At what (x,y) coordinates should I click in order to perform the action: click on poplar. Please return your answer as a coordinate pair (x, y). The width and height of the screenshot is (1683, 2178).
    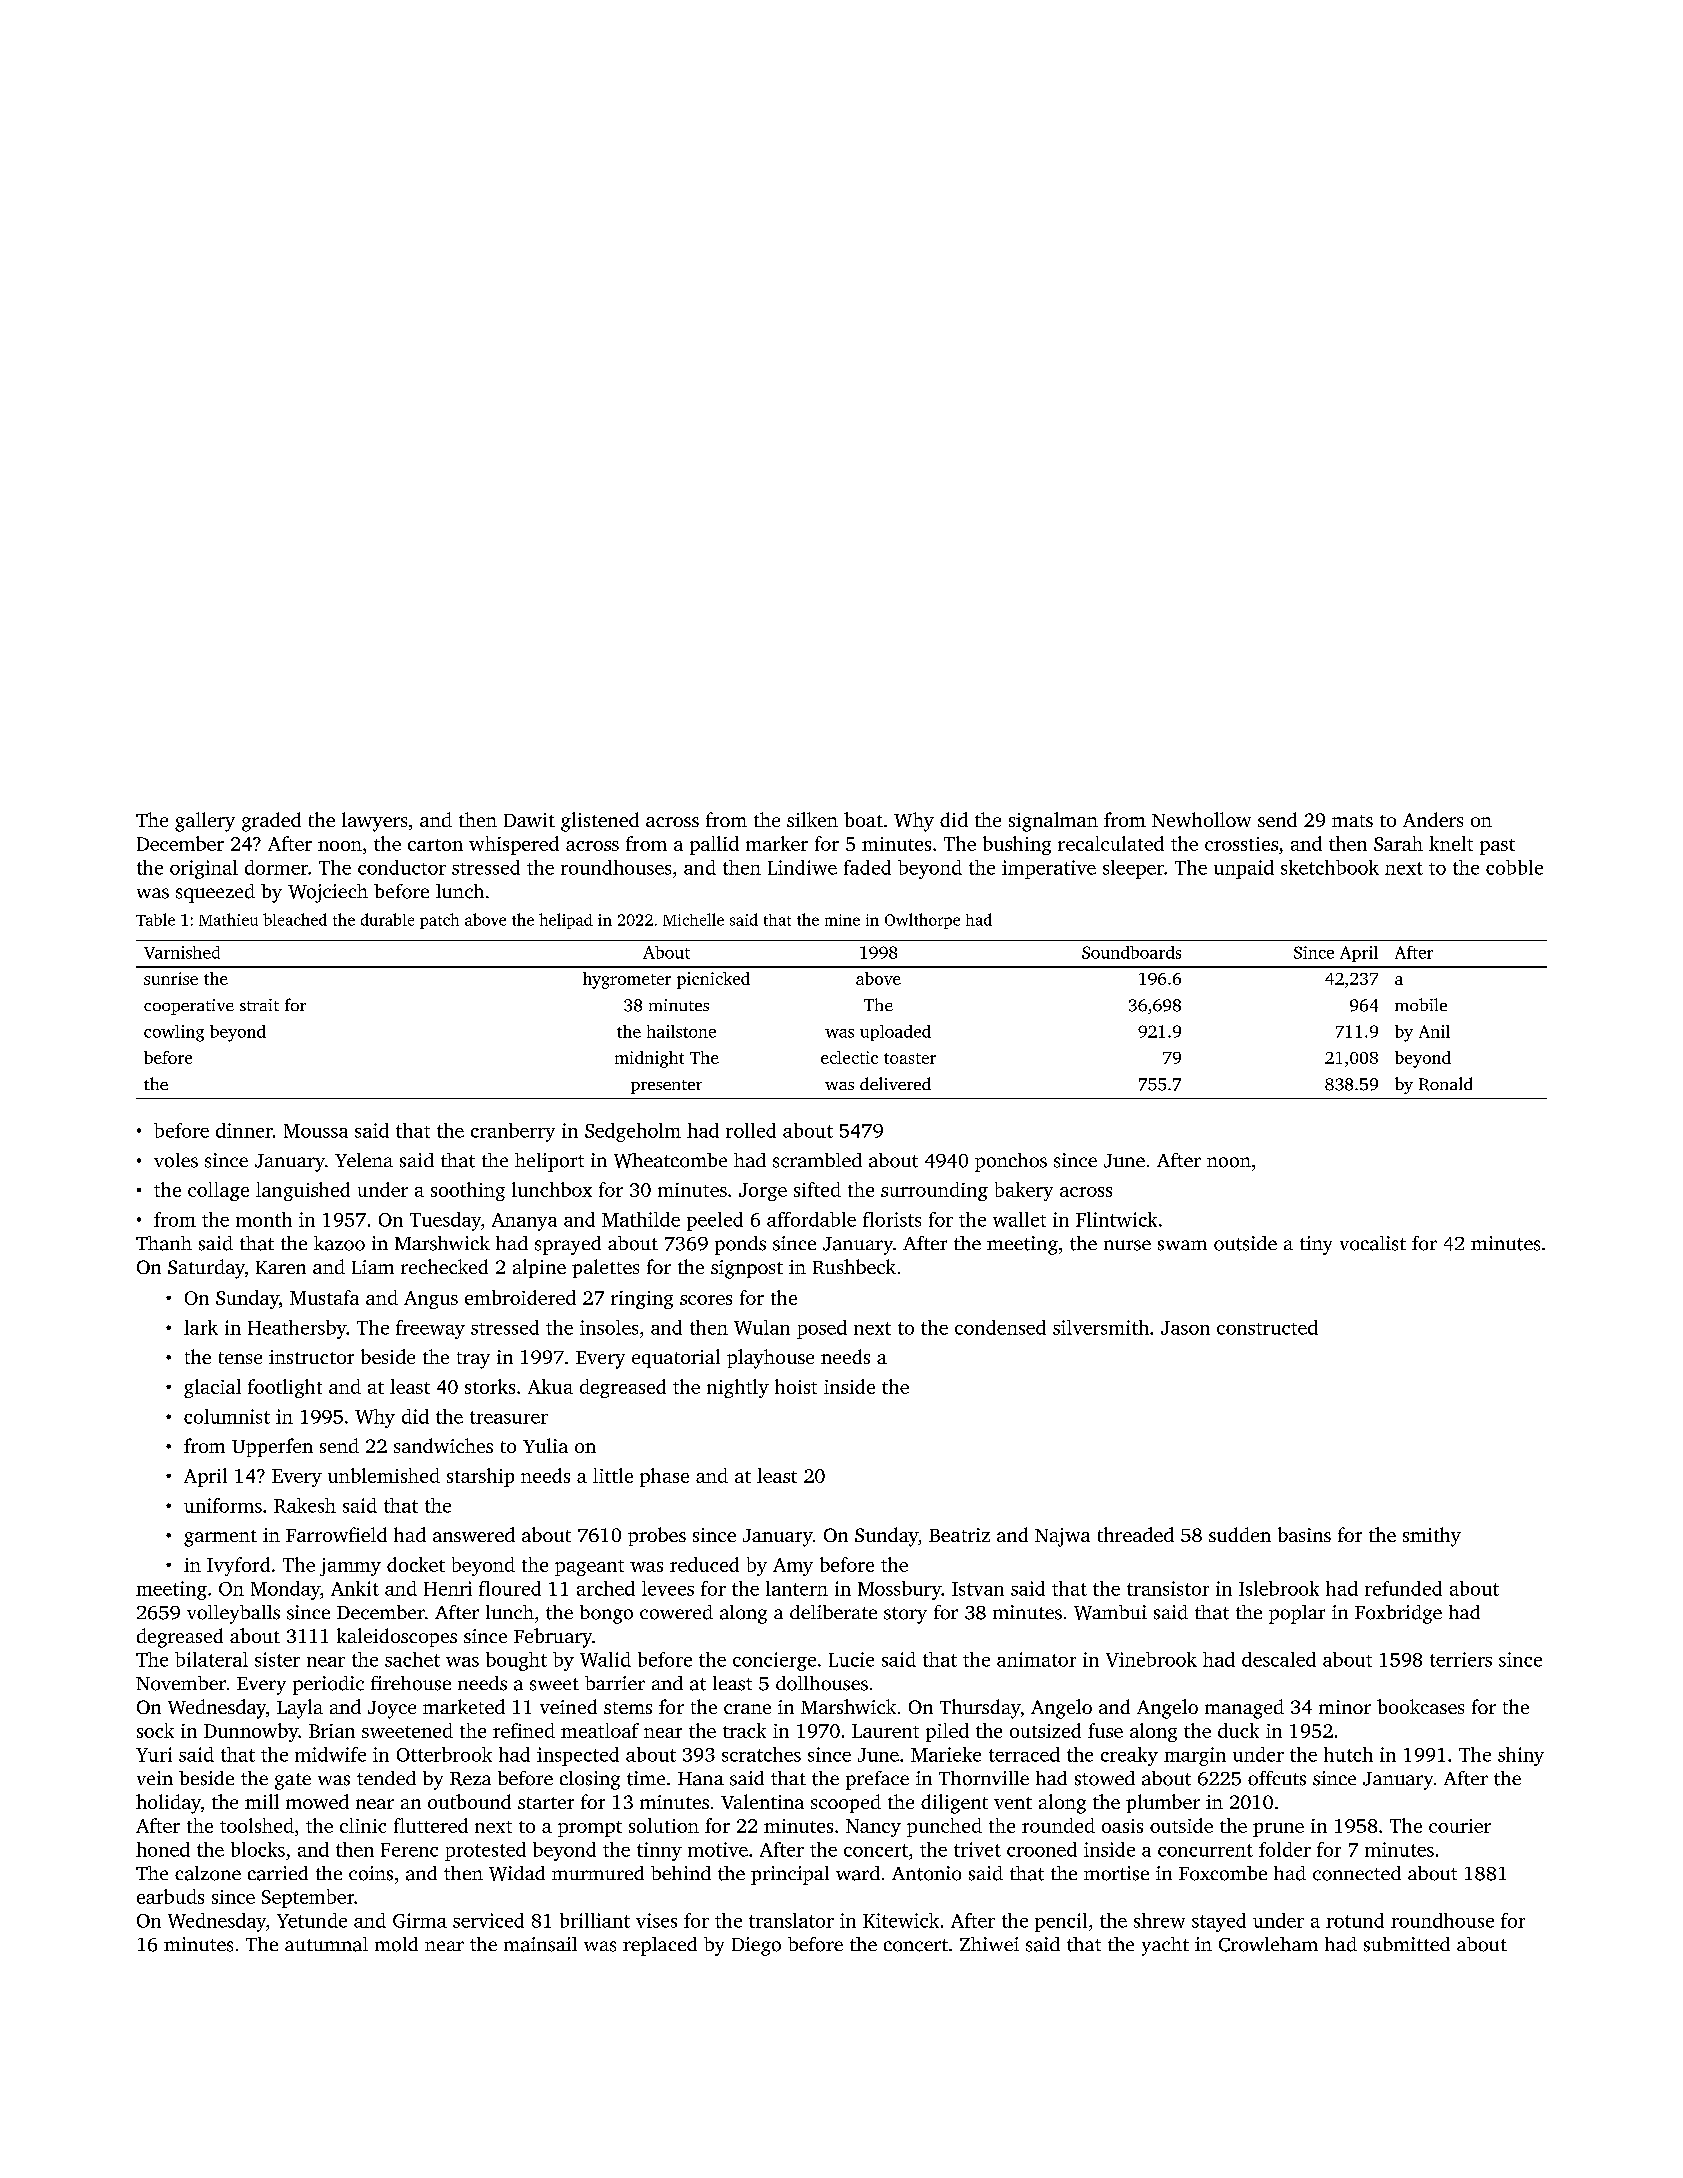
    Looking at the image, I should click on (1297, 1614).
